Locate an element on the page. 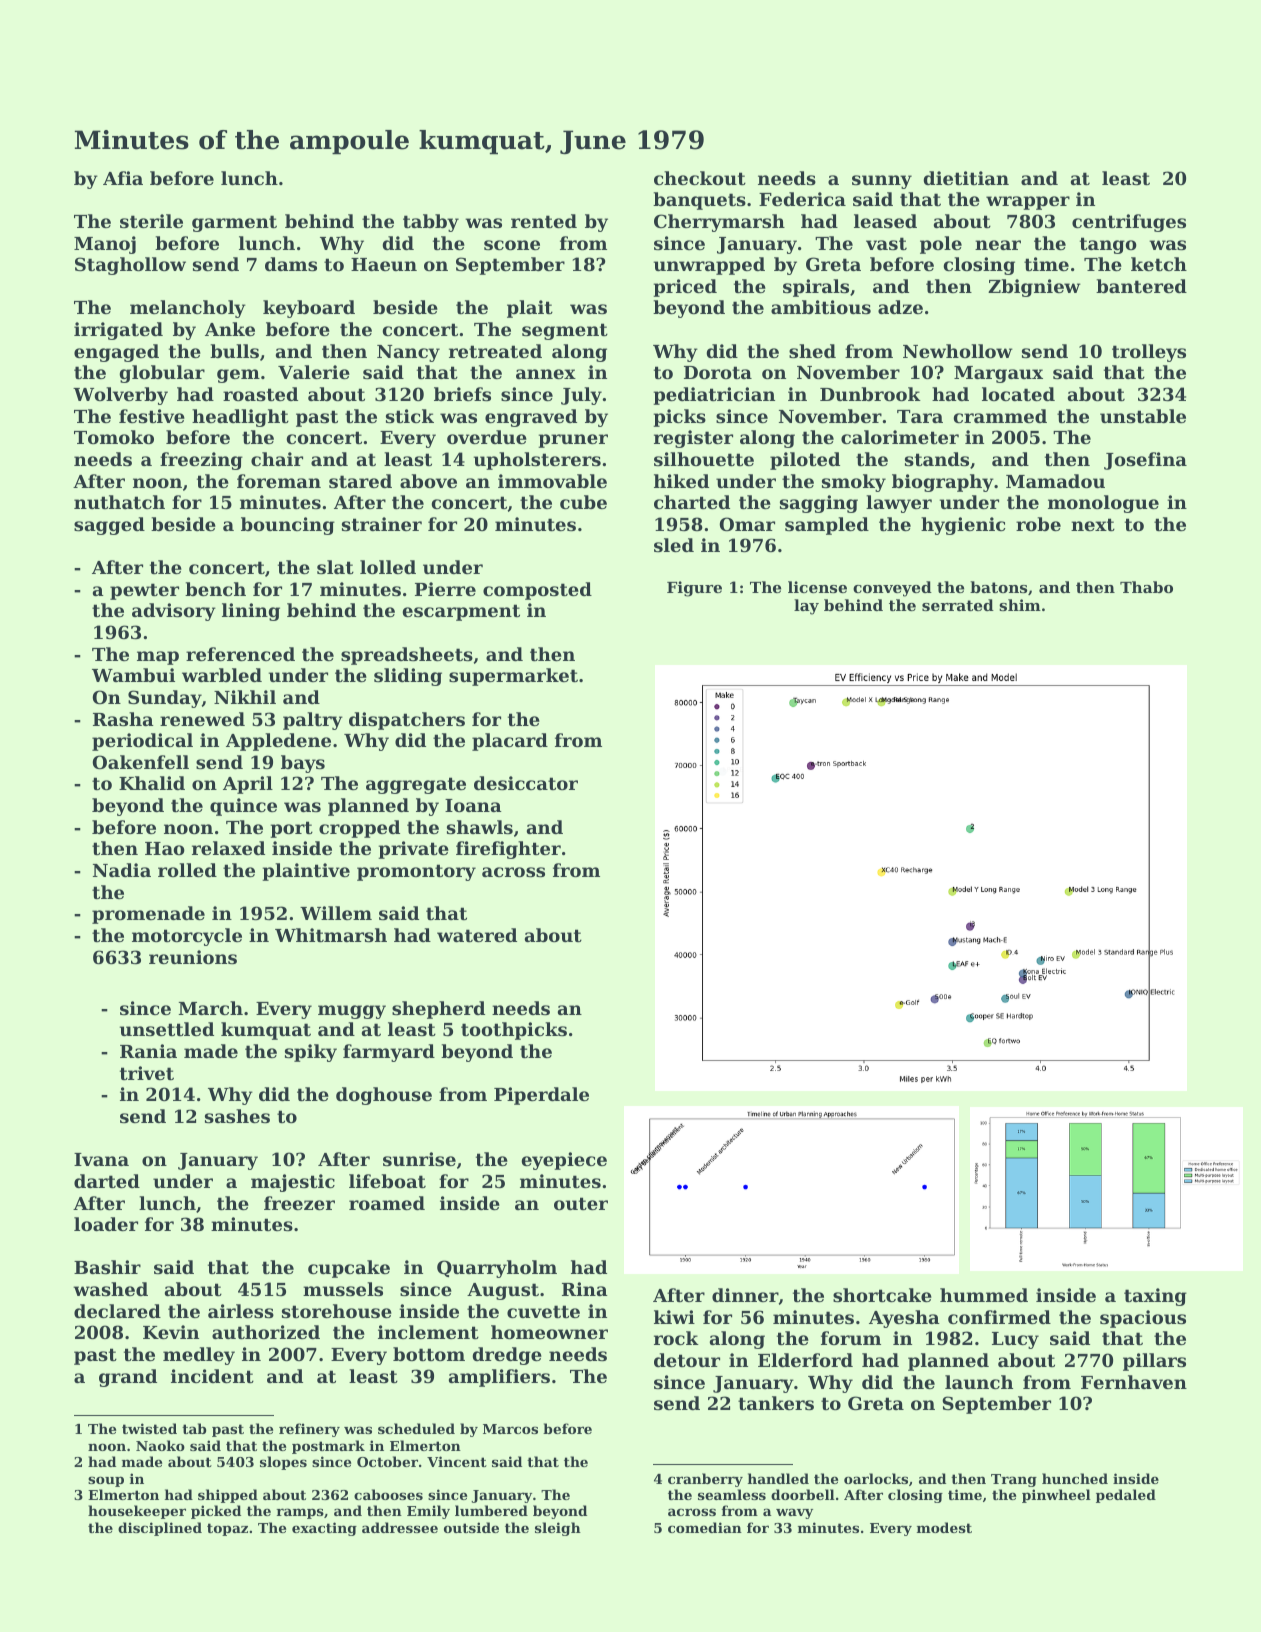 This page has height=1632, width=1261. dietitian is located at coordinates (966, 178).
